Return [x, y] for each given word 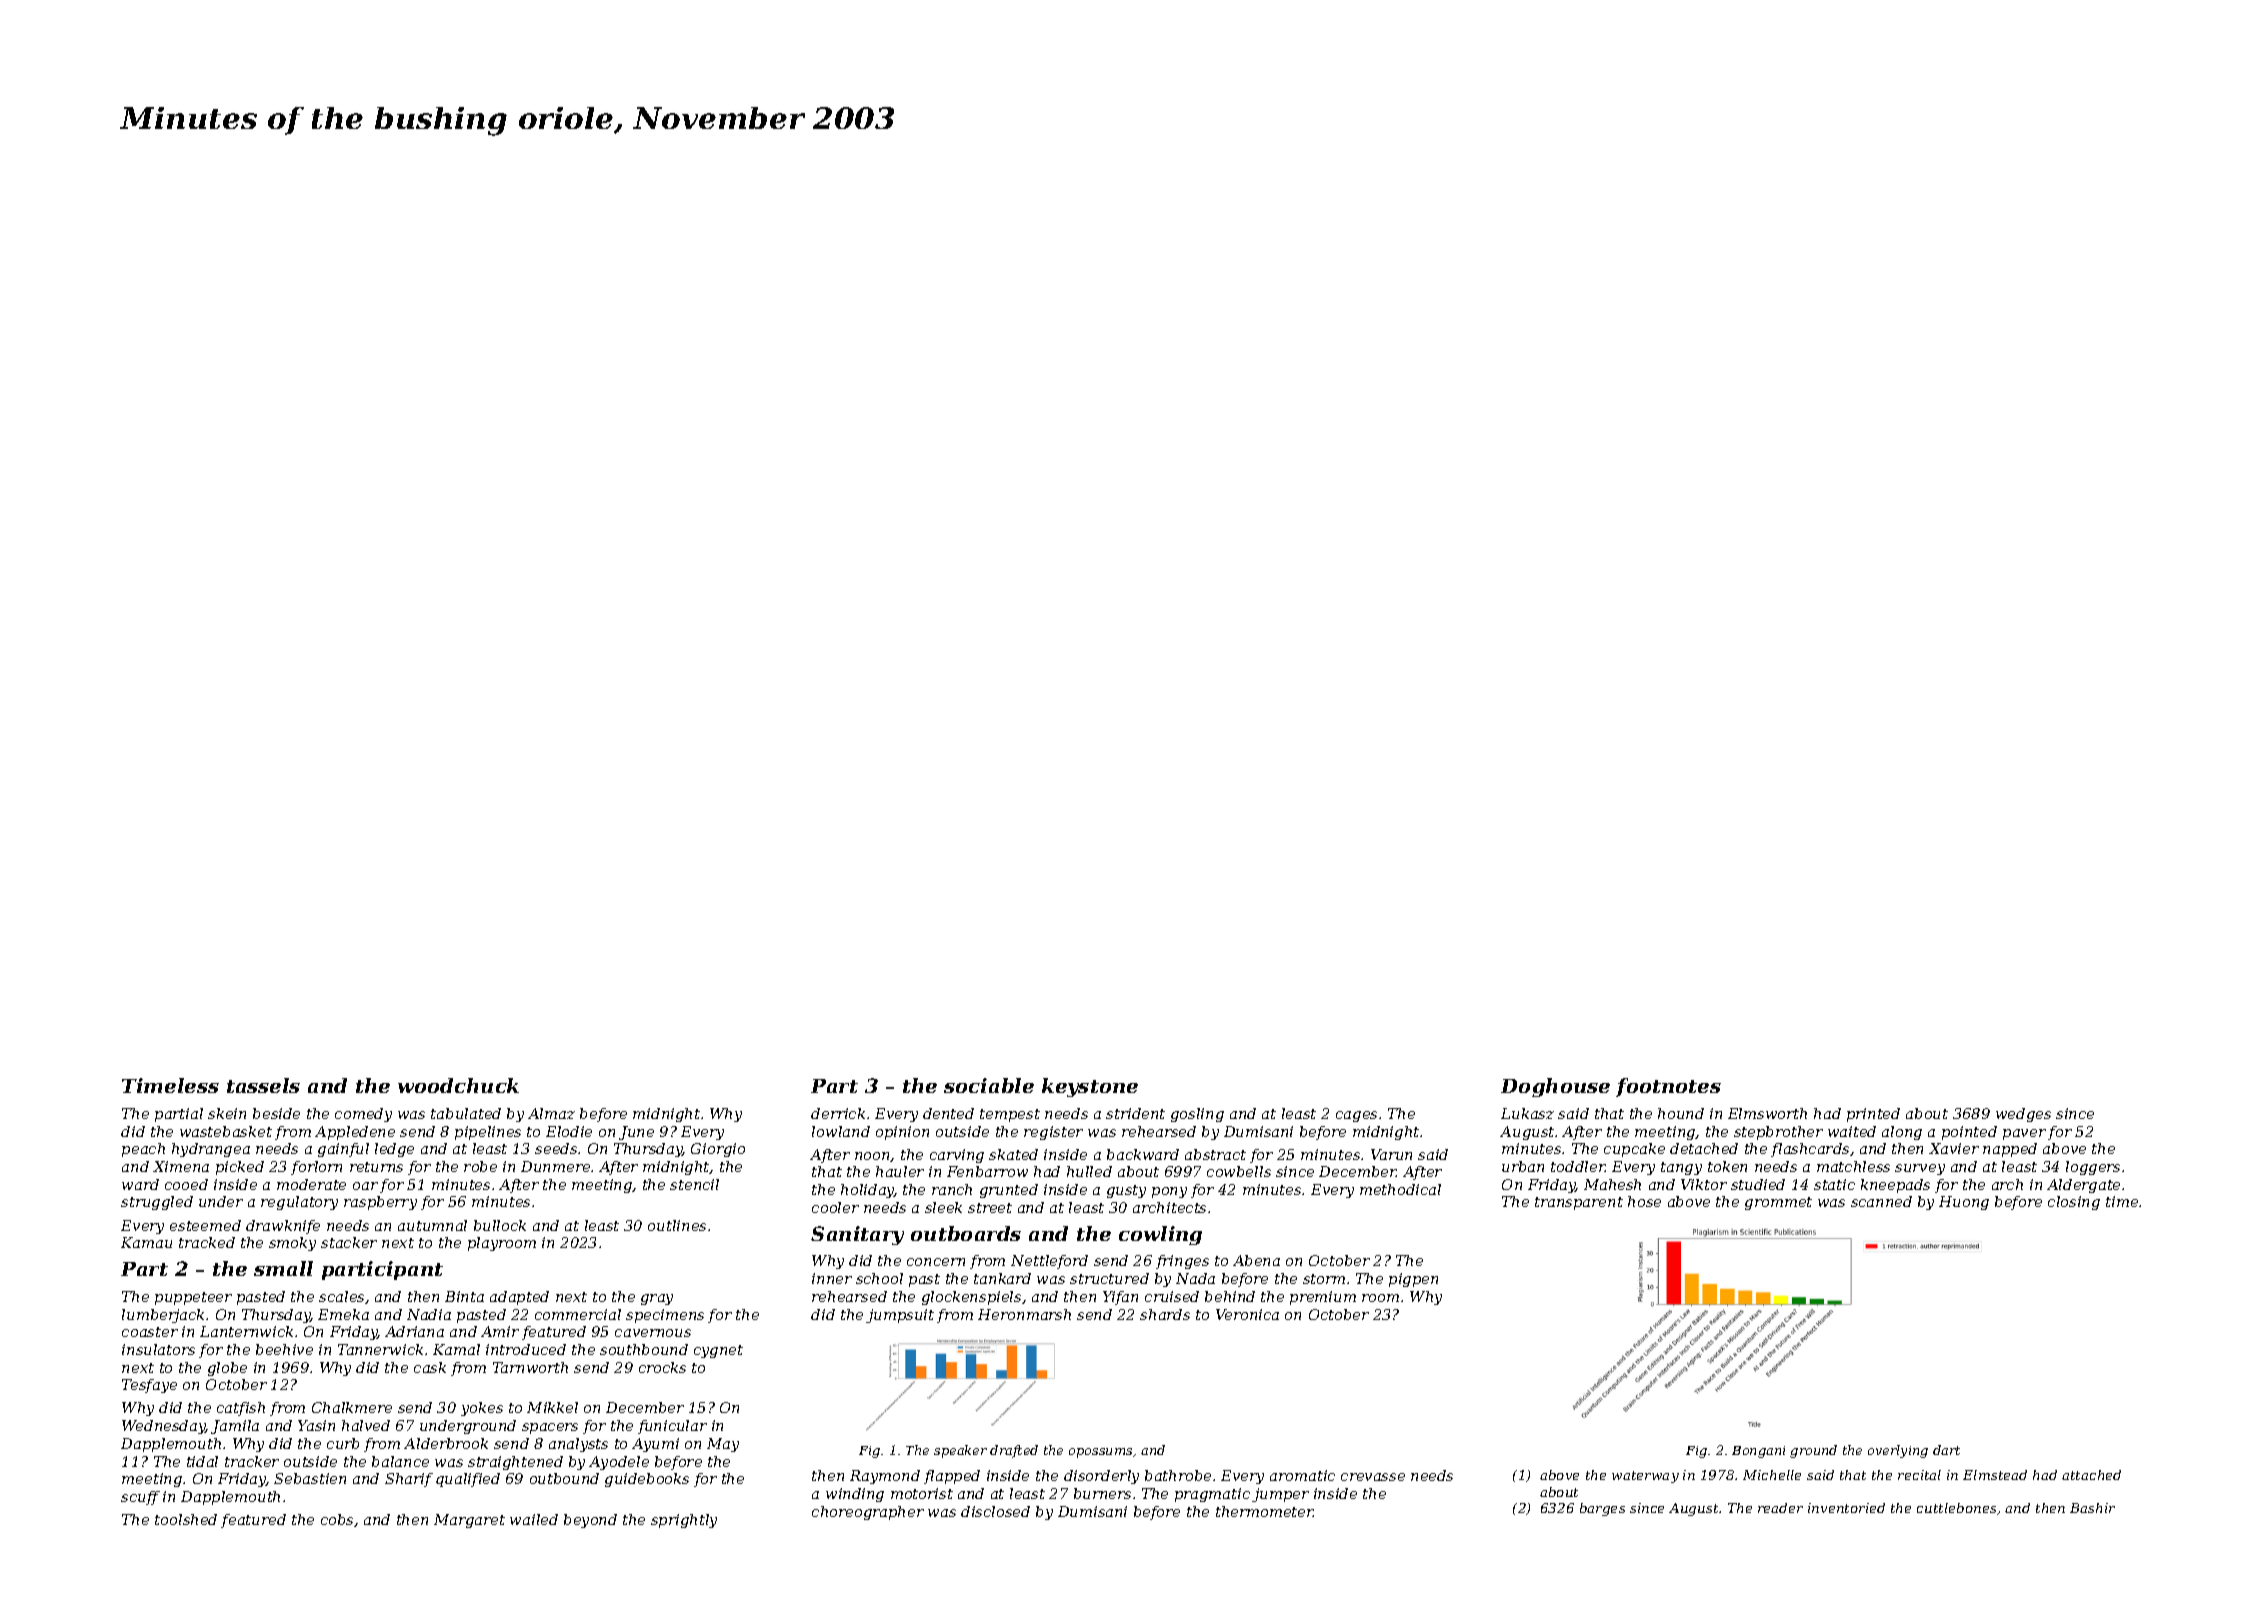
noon [873, 1157]
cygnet [718, 1351]
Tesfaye [149, 1386]
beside [276, 1113]
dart [1946, 1450]
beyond [590, 1521]
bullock [500, 1225]
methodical [1400, 1189]
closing [2074, 1203]
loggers [2093, 1168]
